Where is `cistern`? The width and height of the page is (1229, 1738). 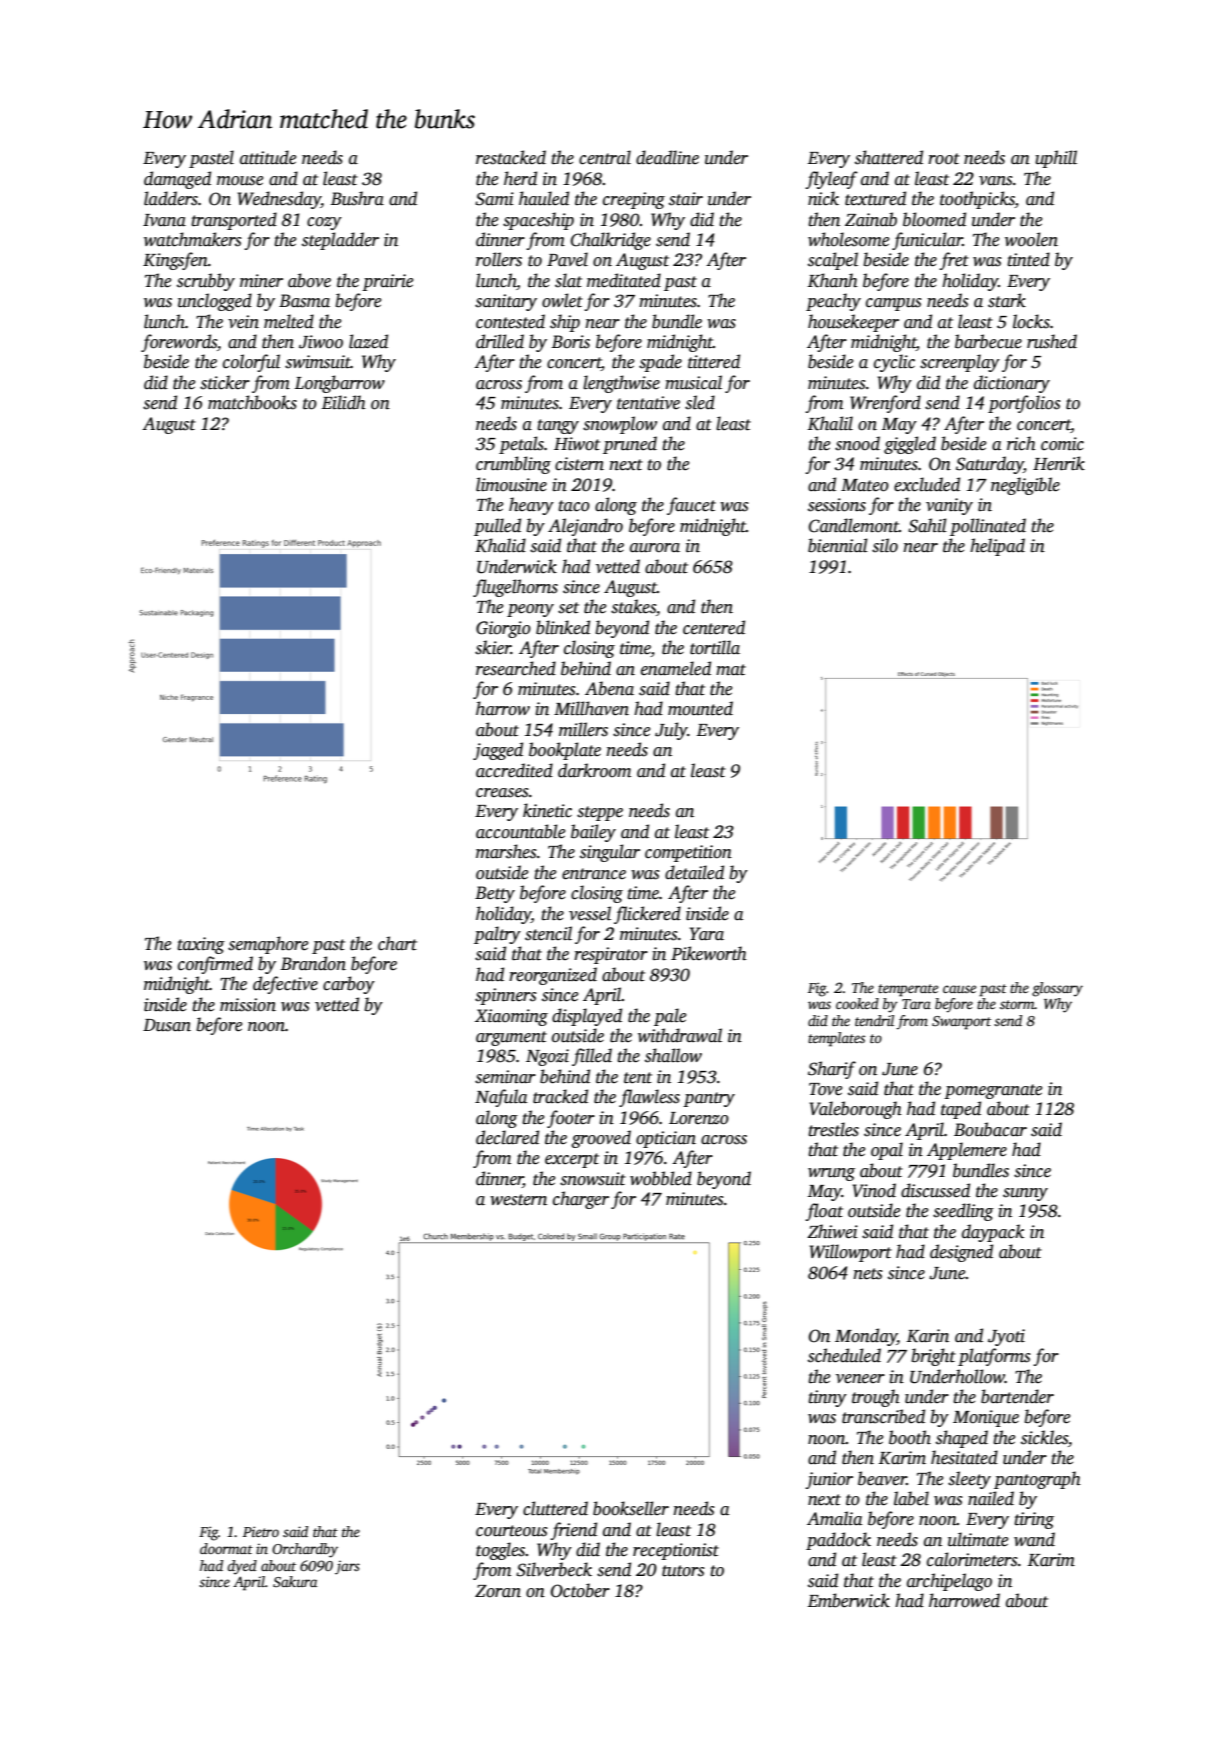
cistern is located at coordinates (579, 464).
